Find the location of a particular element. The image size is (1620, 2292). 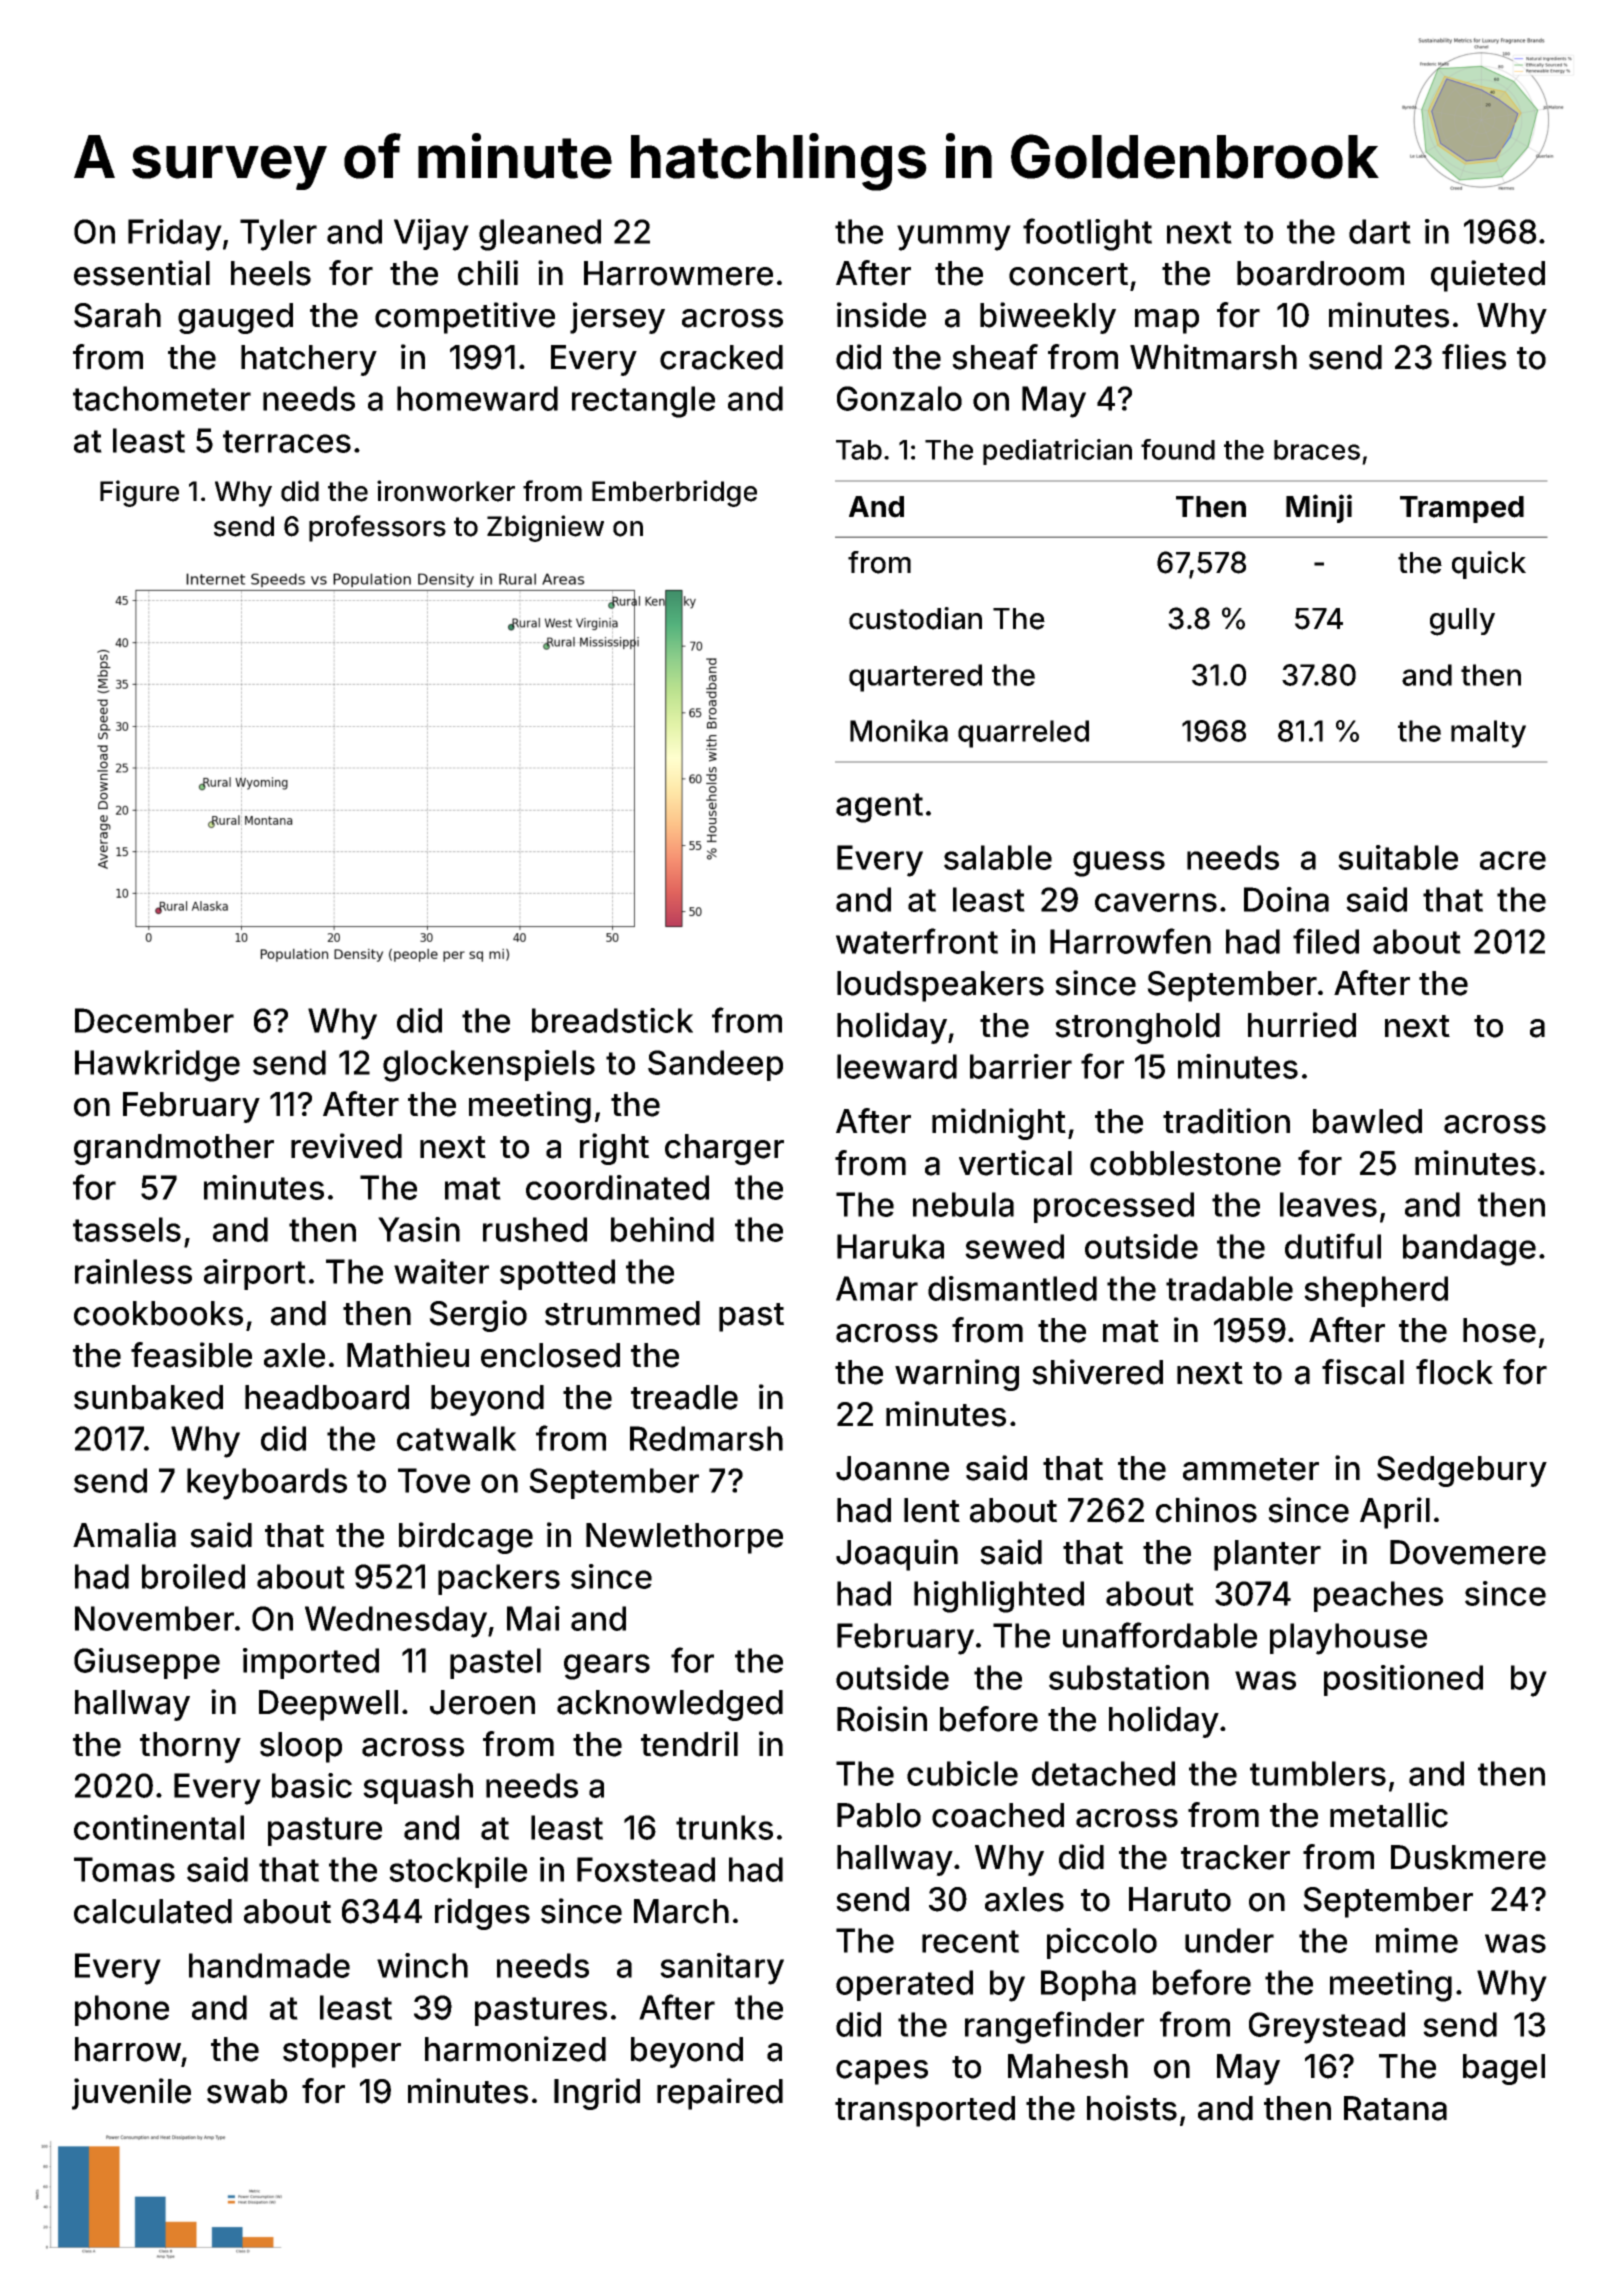

Hawkridge is located at coordinates (157, 1066).
